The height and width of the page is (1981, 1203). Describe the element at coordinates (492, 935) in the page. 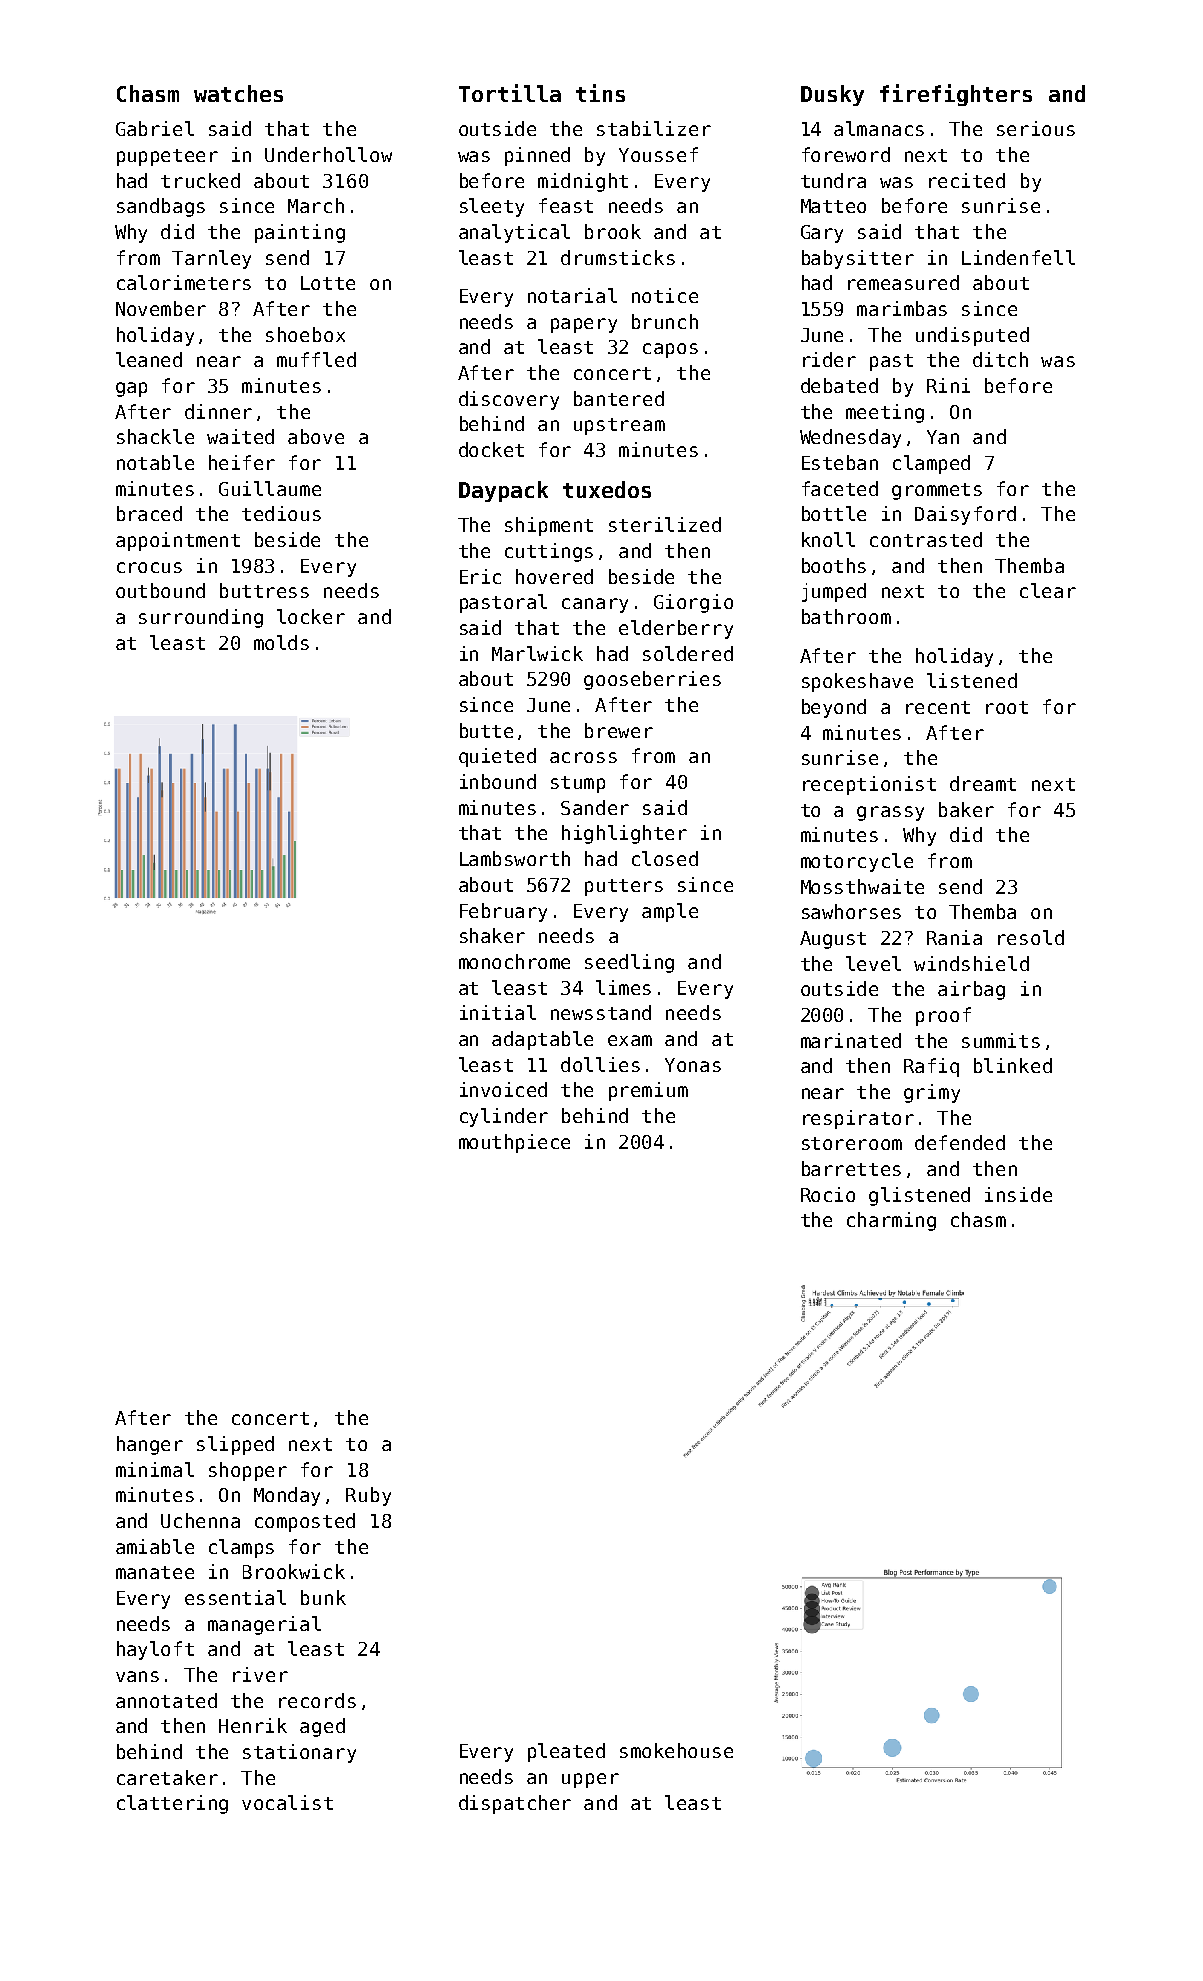

I see `shaker` at that location.
